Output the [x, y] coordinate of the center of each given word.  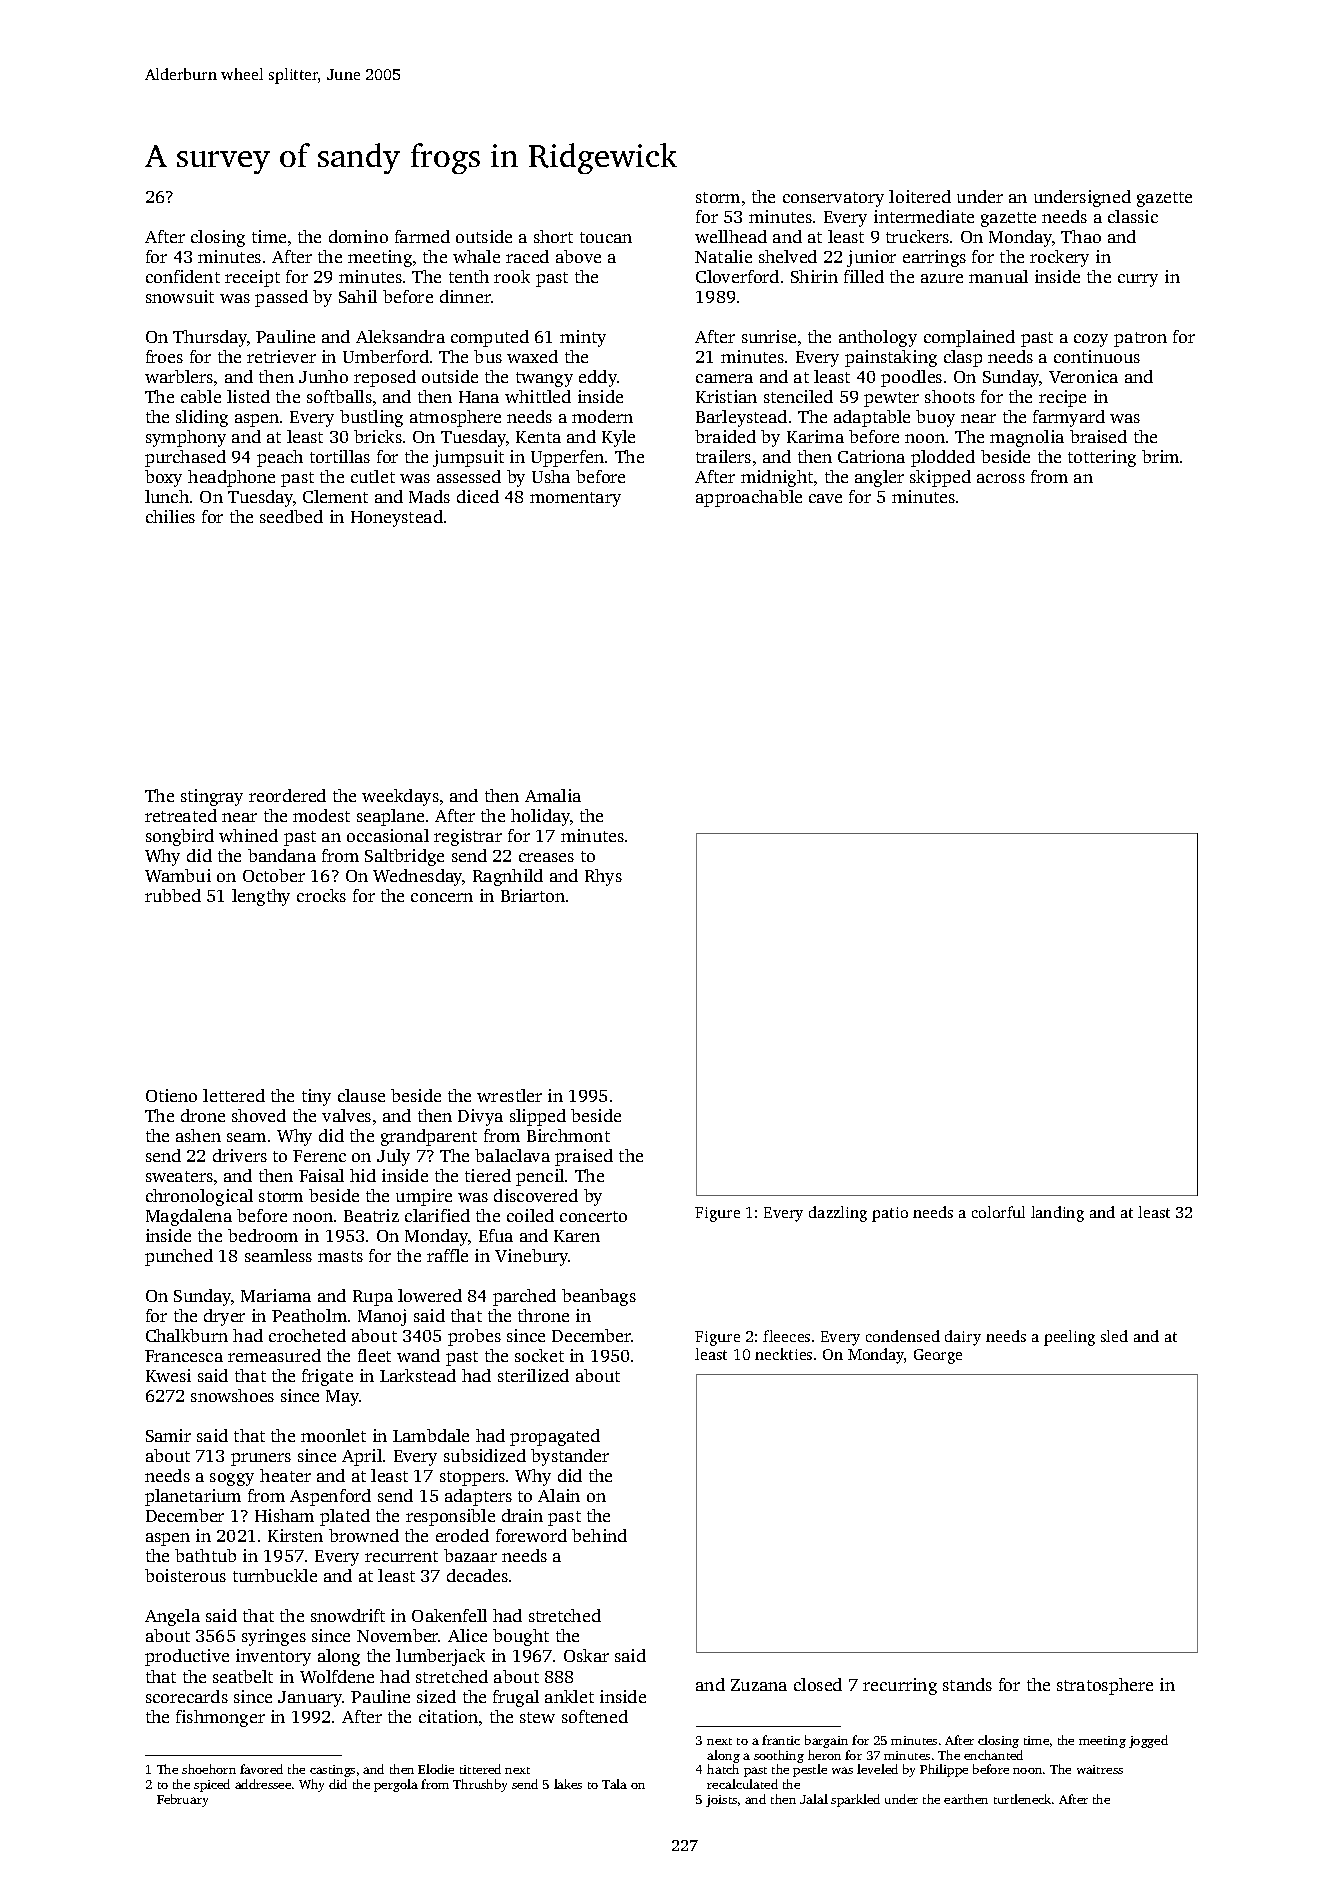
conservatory [833, 199]
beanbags [599, 1297]
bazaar [470, 1555]
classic [1133, 216]
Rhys [603, 877]
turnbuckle [275, 1575]
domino [358, 236]
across [1001, 478]
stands [967, 1684]
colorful [998, 1212]
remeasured [274, 1355]
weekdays [400, 797]
